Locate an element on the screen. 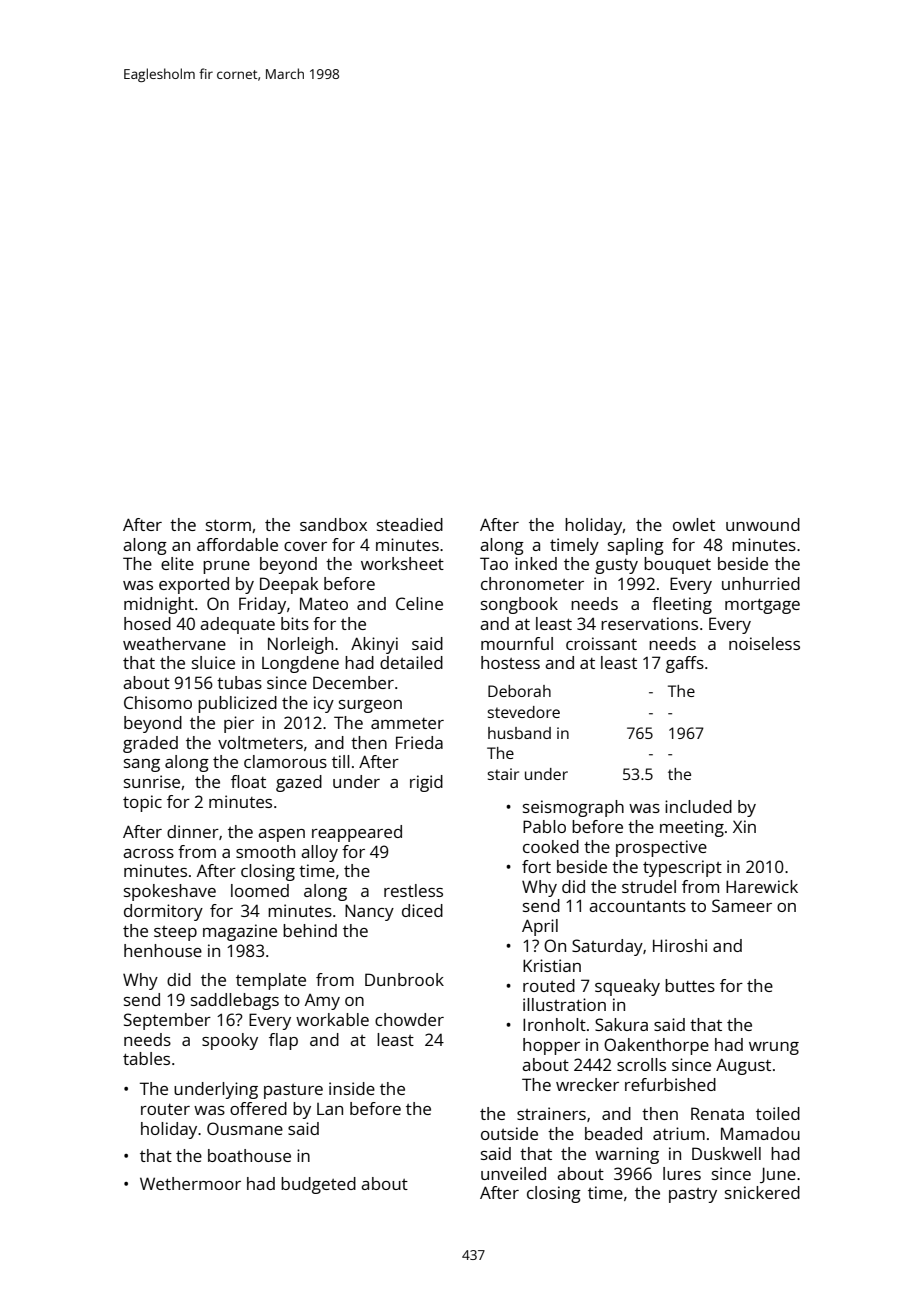 This screenshot has width=924, height=1311. Xin is located at coordinates (744, 826).
